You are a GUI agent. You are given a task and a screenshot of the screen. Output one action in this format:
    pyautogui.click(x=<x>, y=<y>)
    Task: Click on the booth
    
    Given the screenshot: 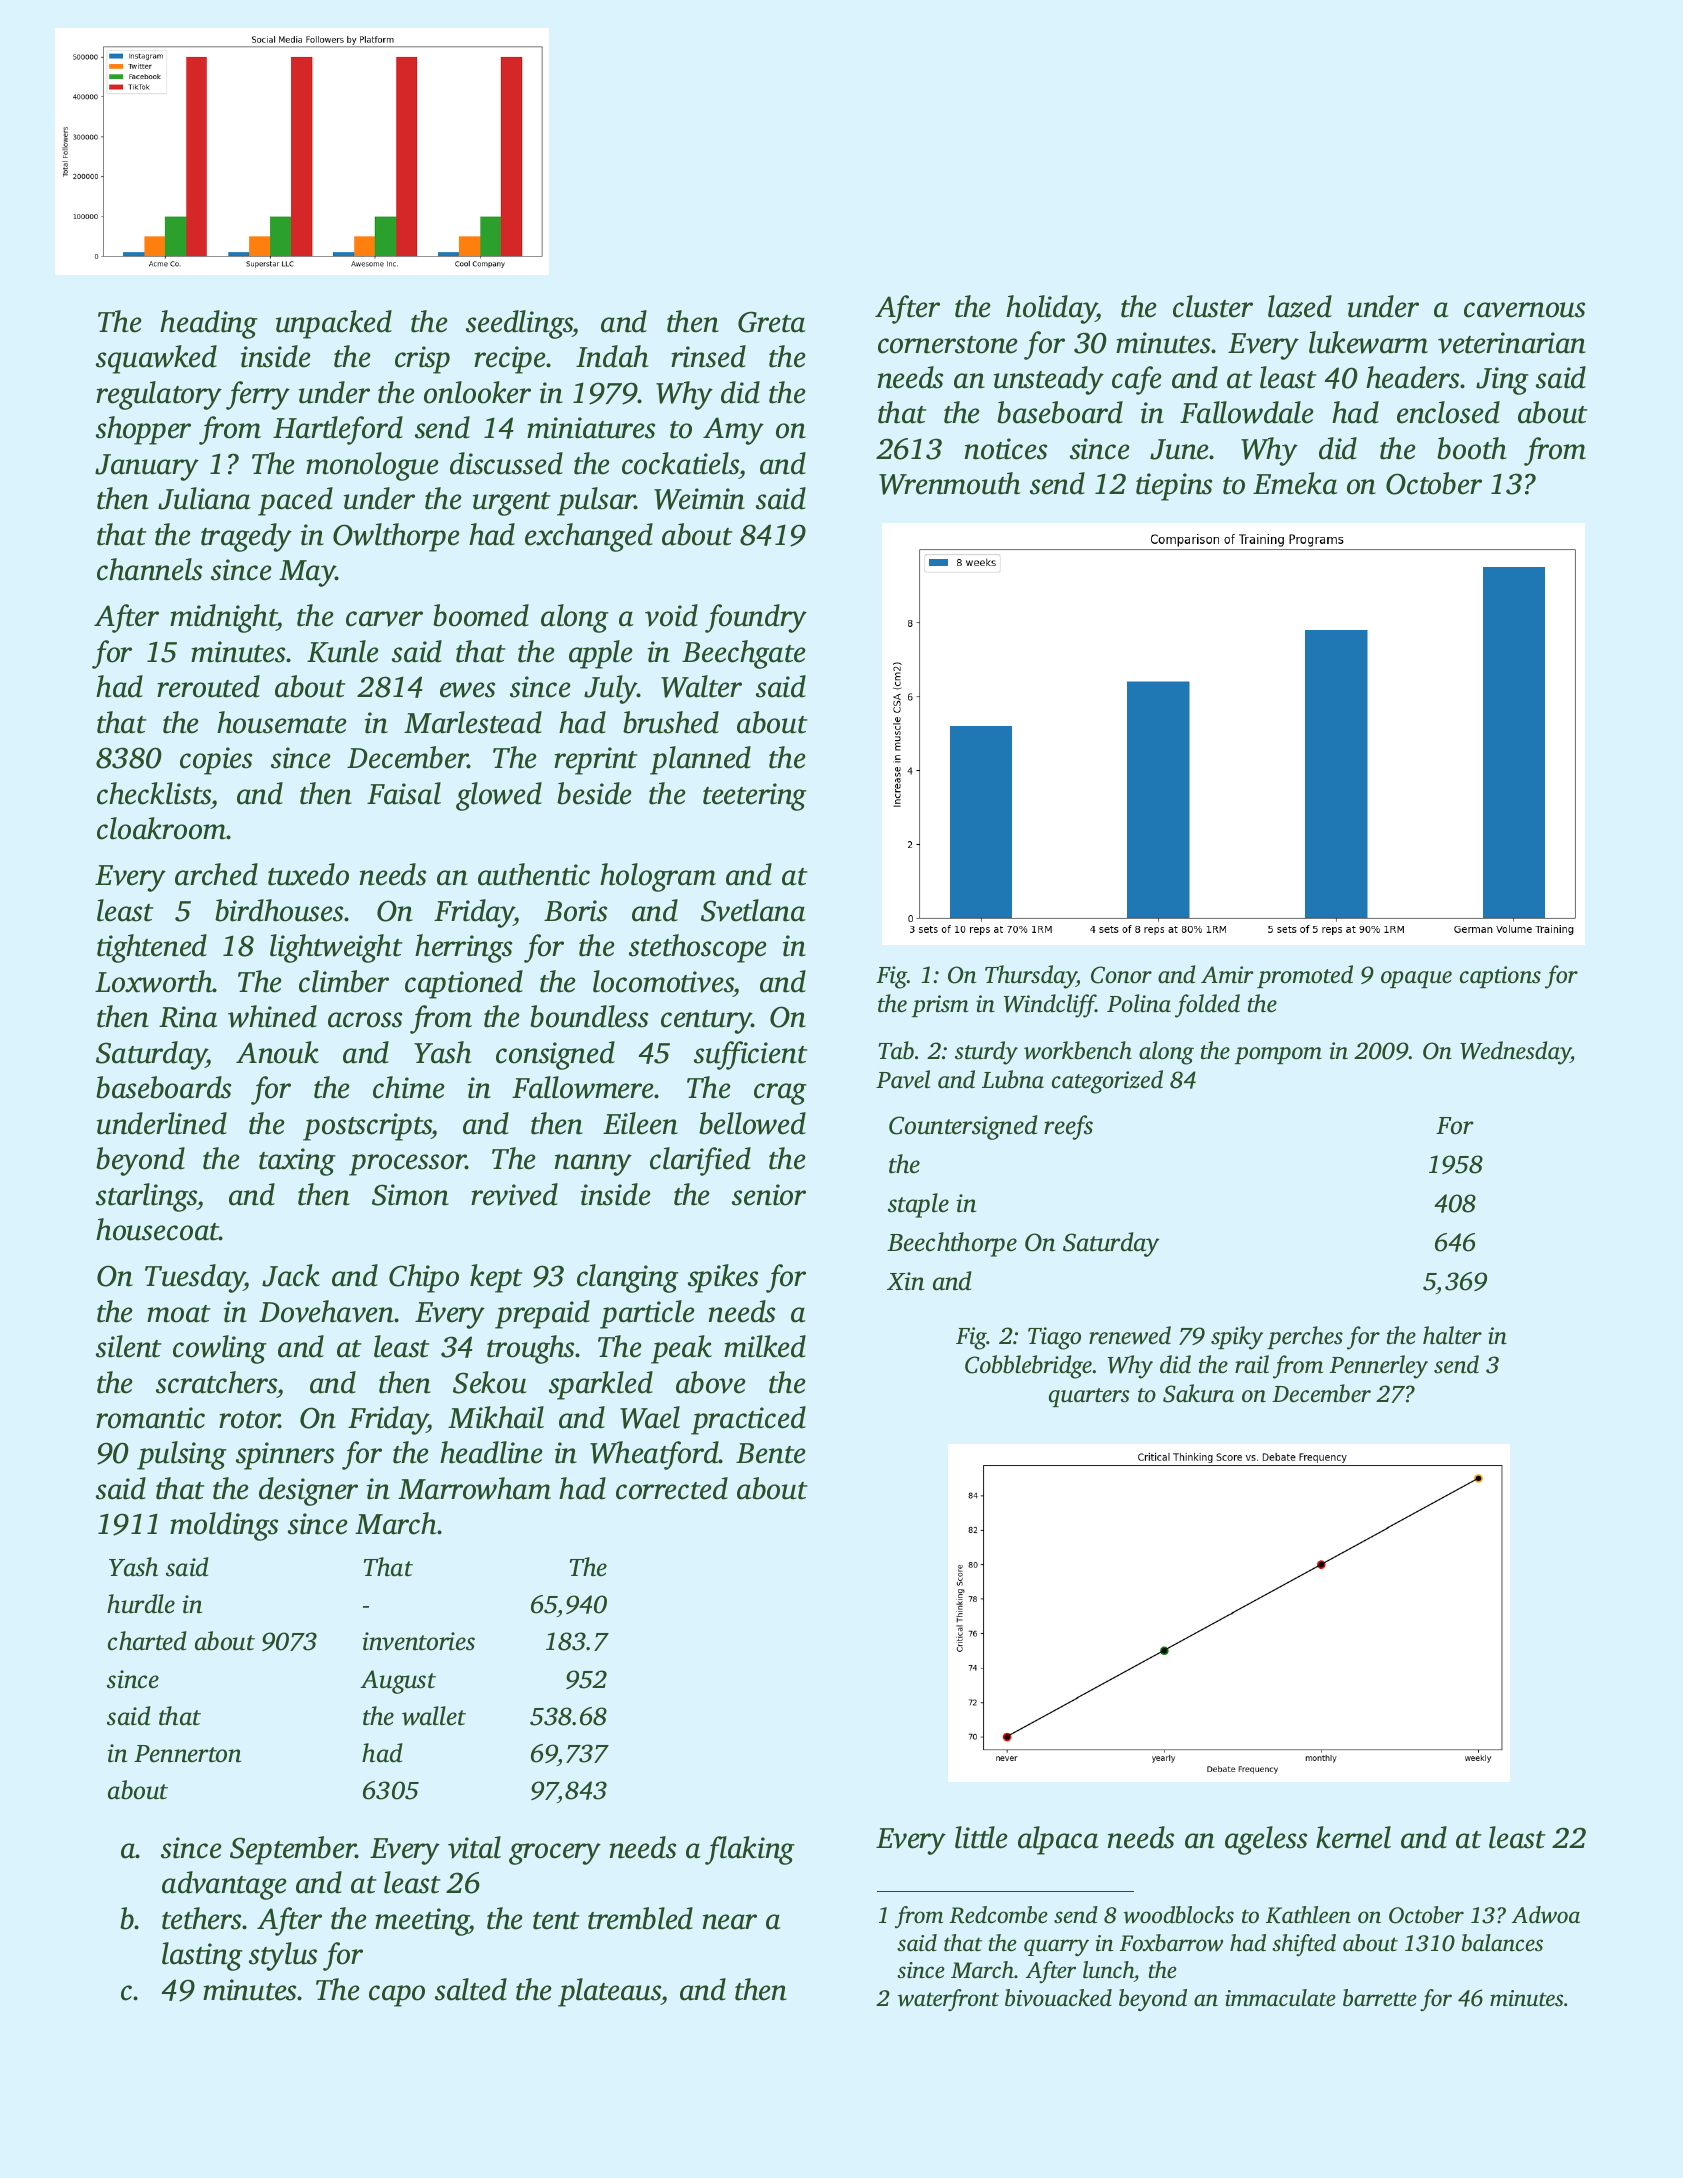 What is the action you would take?
    pyautogui.click(x=1472, y=448)
